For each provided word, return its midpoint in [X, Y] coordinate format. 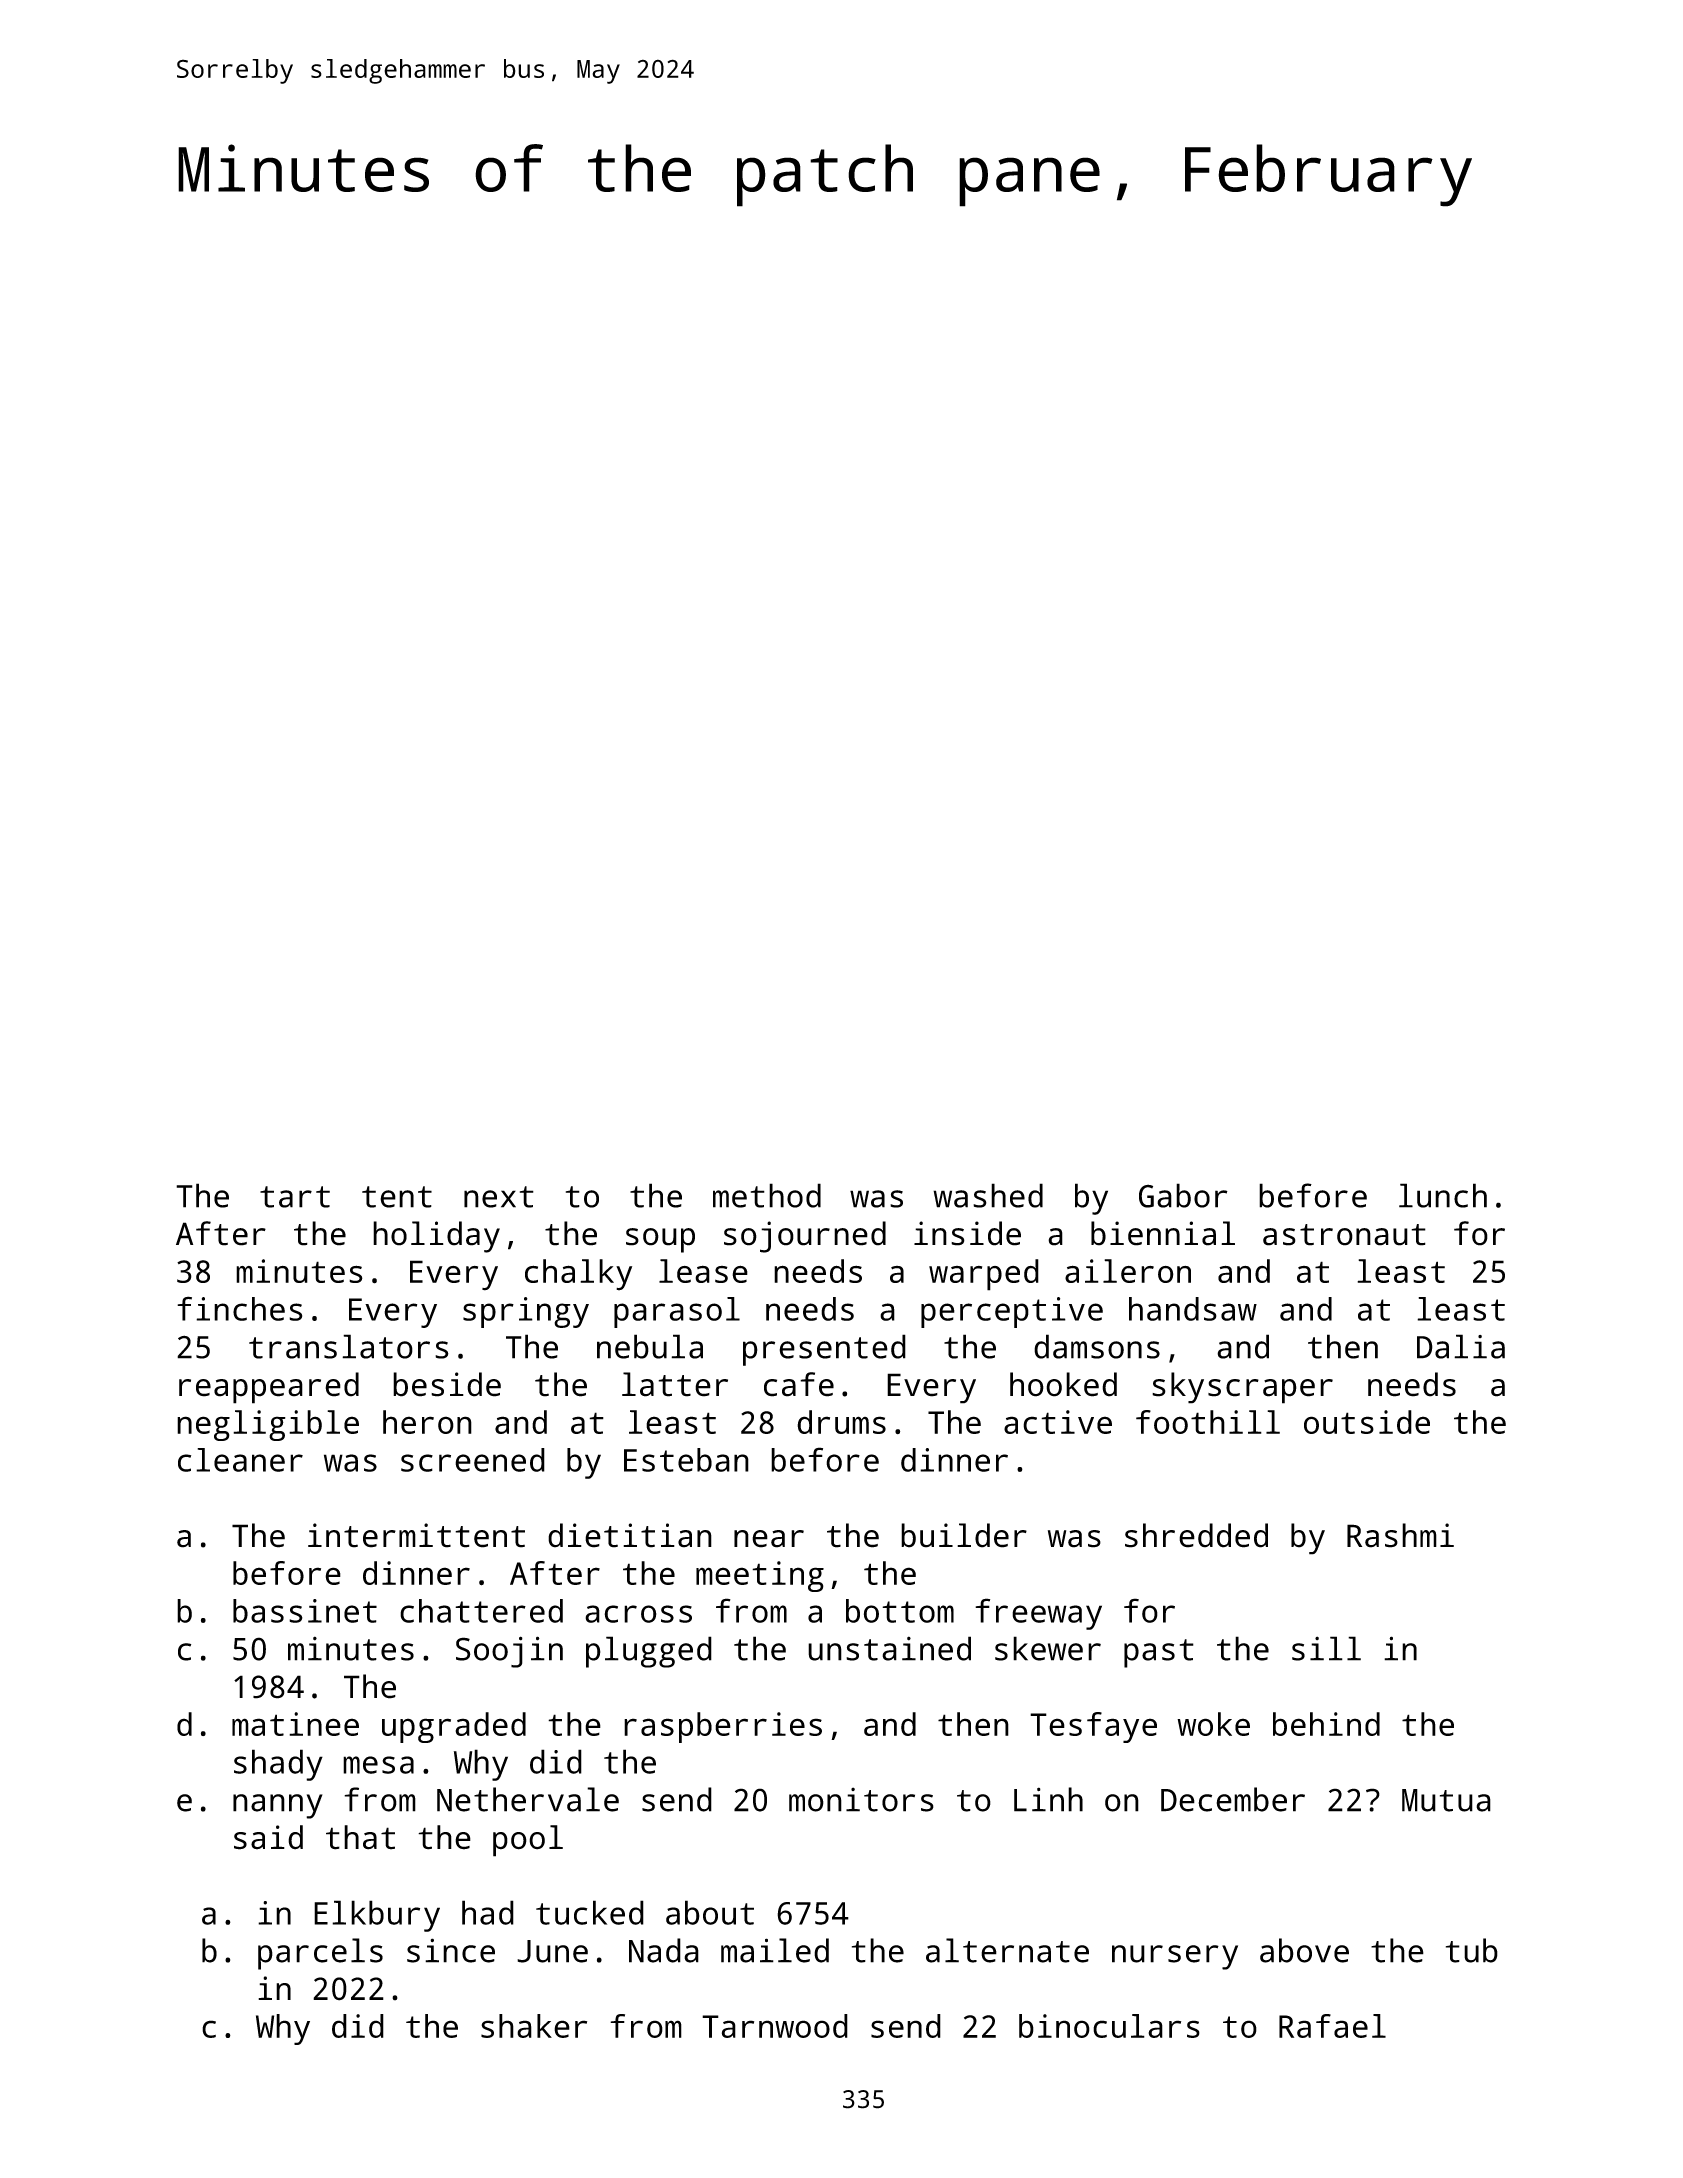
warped [984, 1275]
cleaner [240, 1460]
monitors [861, 1799]
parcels [320, 1954]
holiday [436, 1237]
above [1304, 1950]
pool [528, 1841]
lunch [1443, 1195]
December [1233, 1799]
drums [841, 1422]
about [710, 1912]
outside [1367, 1422]
